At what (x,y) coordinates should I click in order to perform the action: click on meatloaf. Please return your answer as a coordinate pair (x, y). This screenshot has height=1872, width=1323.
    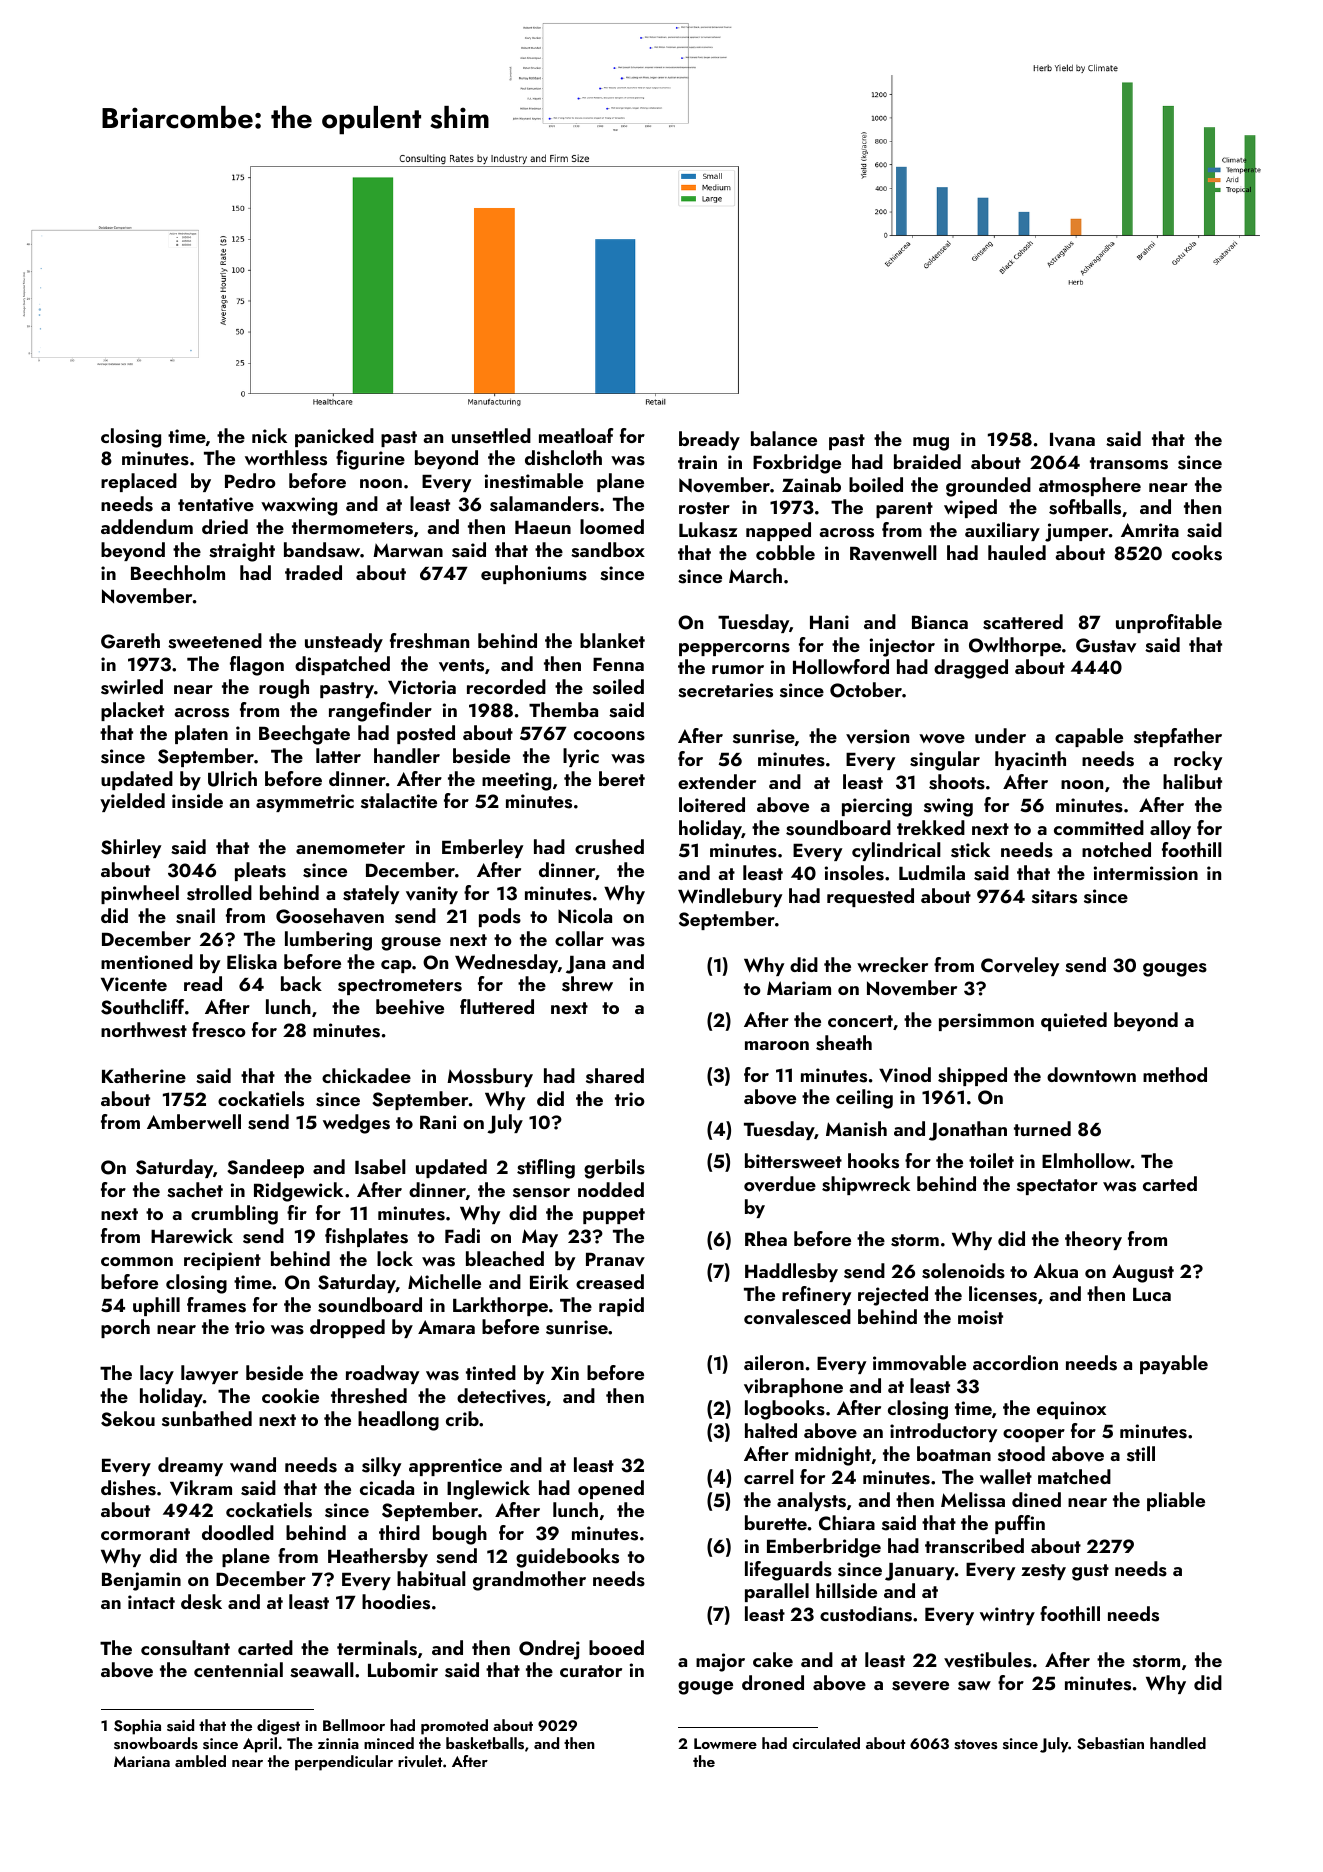
    Looking at the image, I should click on (576, 435).
